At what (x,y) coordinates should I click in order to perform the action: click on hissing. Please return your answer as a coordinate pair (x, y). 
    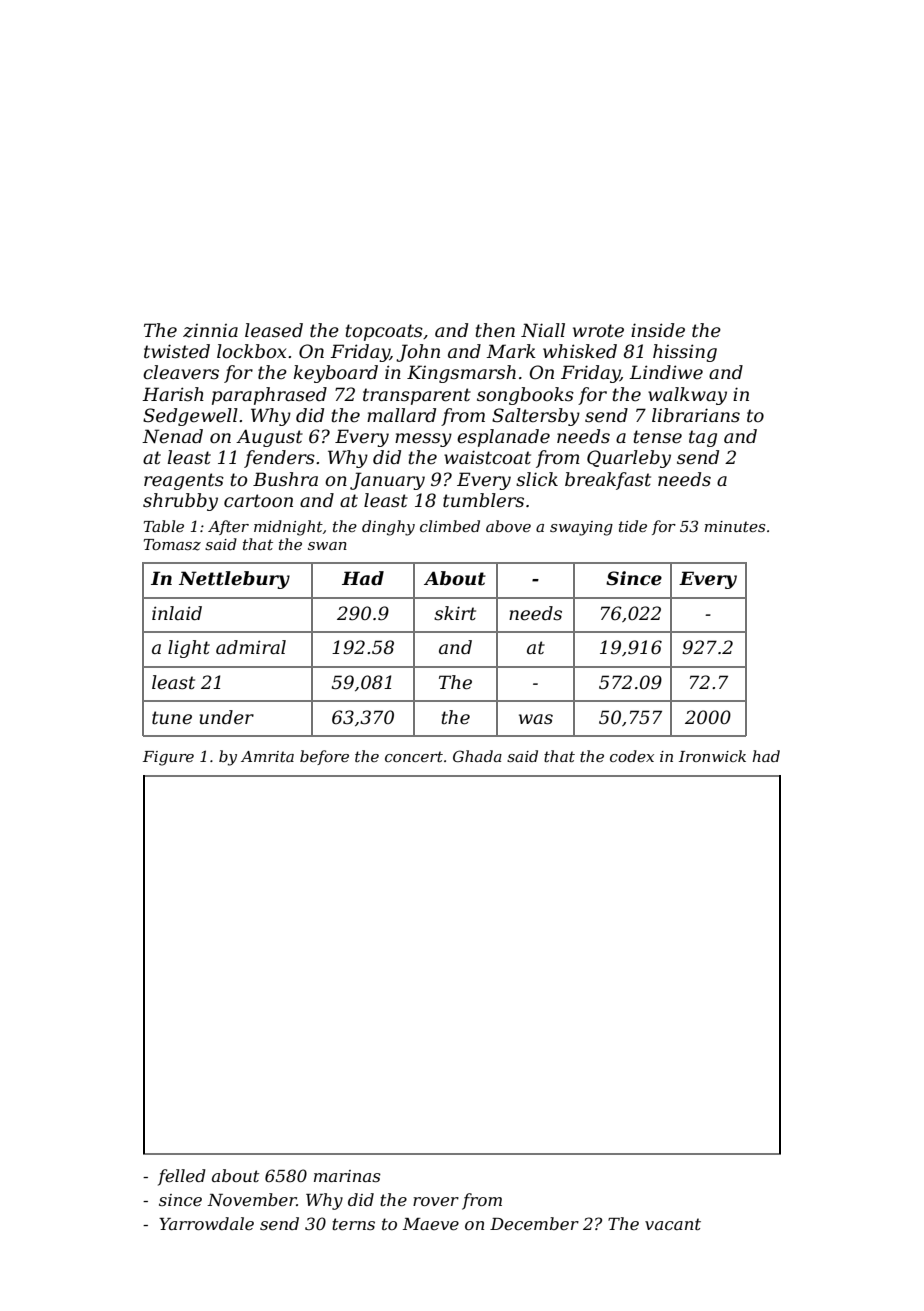
    Looking at the image, I should click on (685, 353).
